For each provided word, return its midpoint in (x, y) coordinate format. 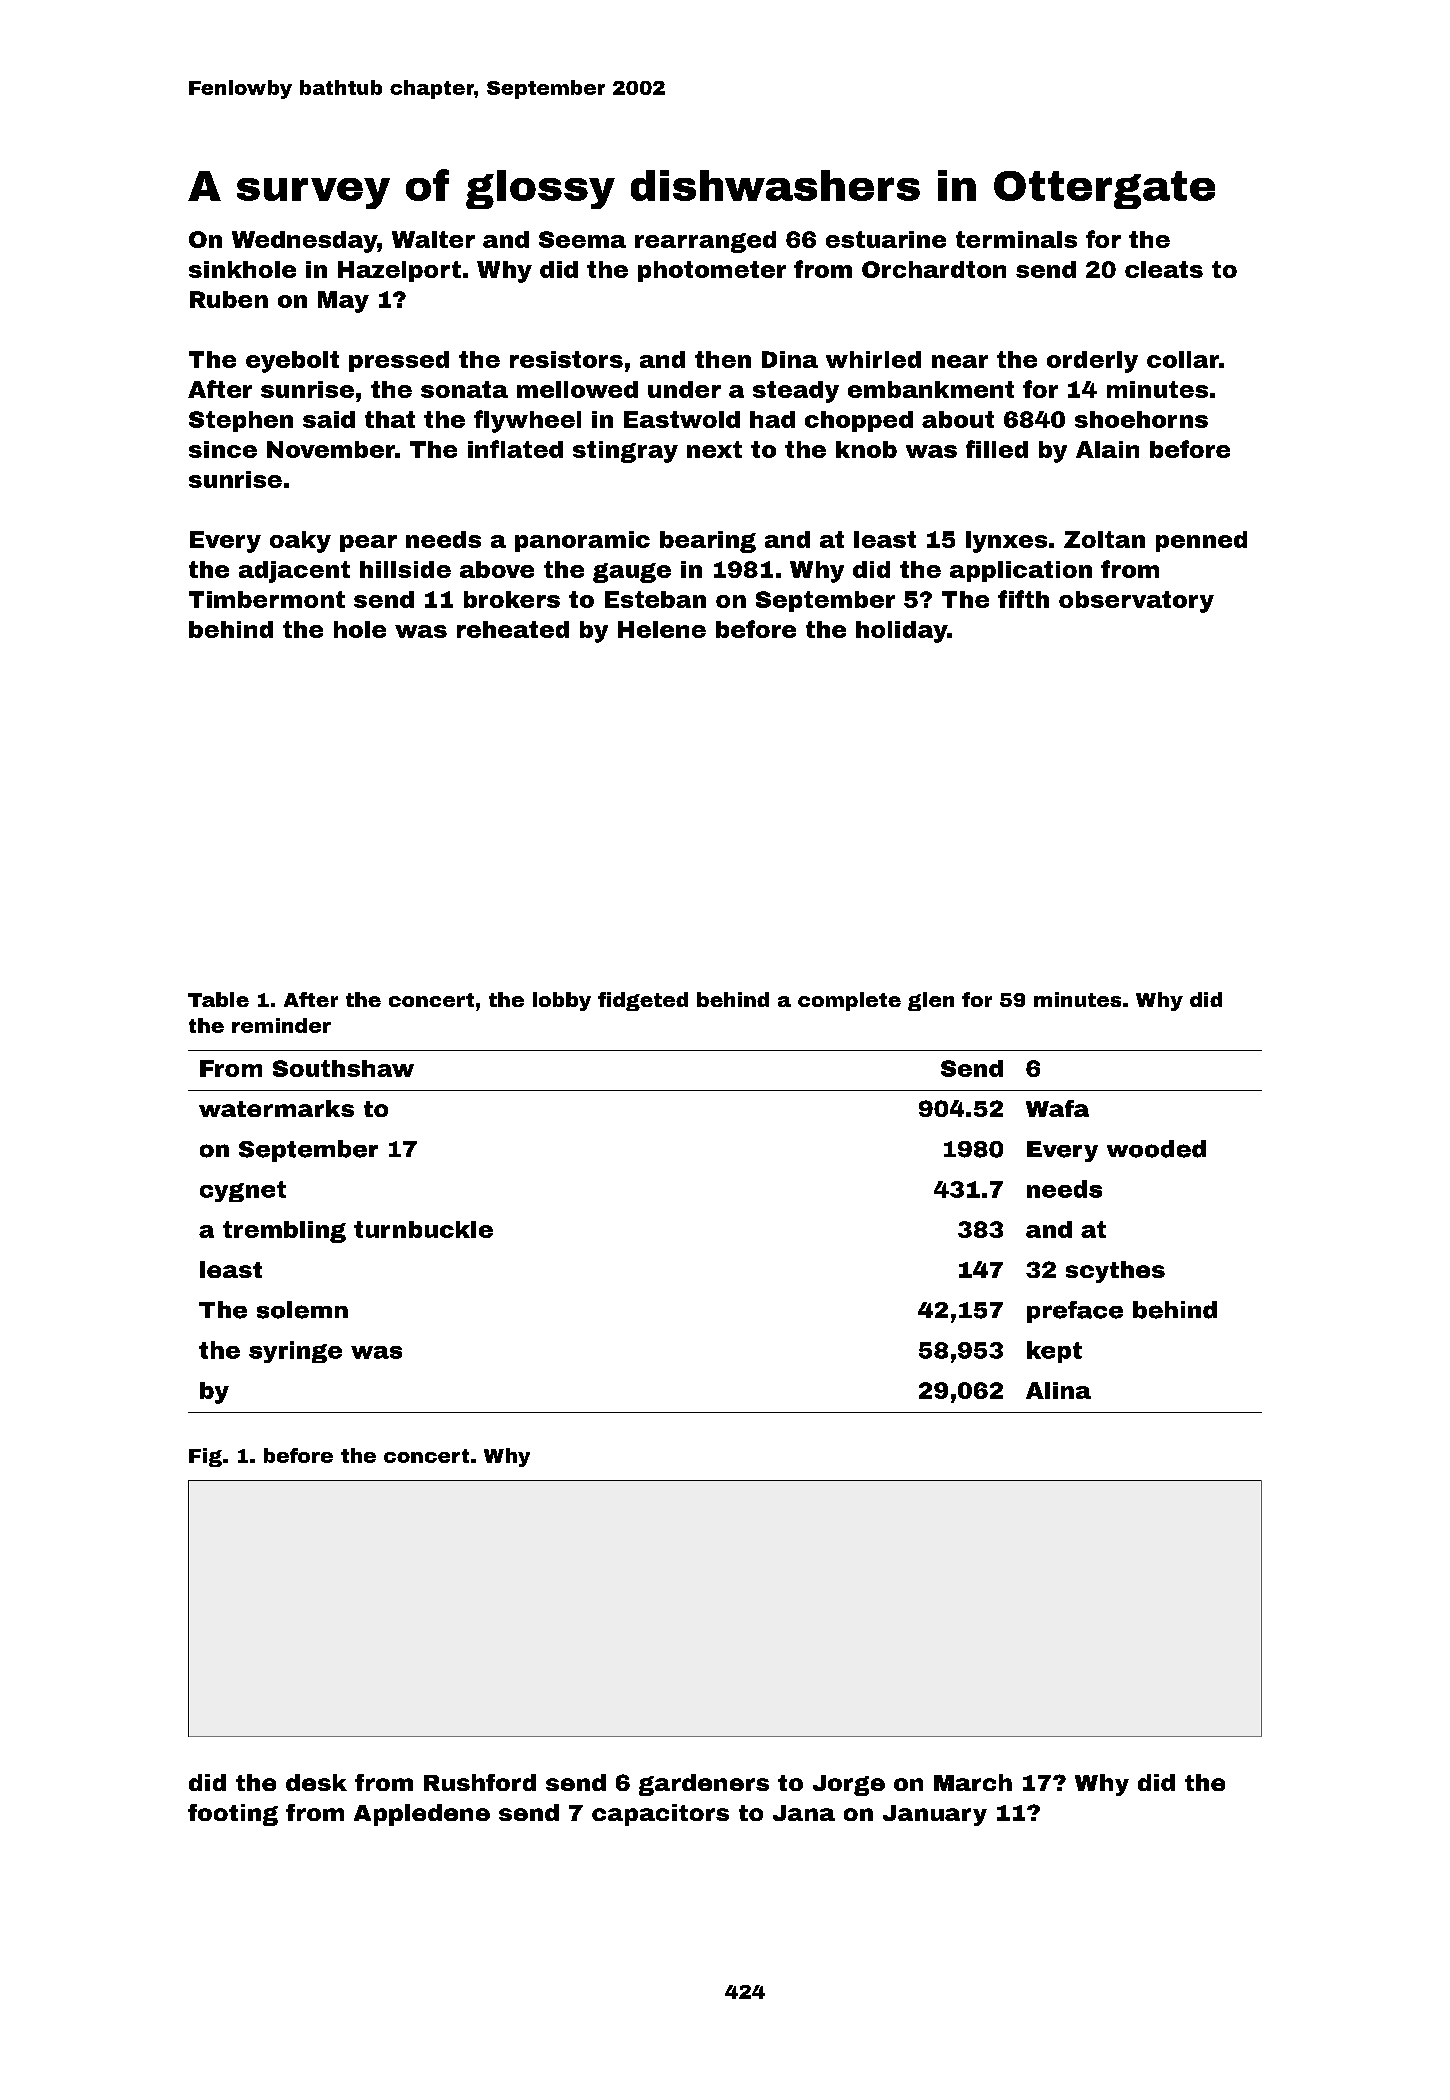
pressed (399, 361)
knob (866, 449)
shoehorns (1141, 419)
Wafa (1057, 1108)
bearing (708, 542)
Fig (205, 1457)
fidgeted (643, 1001)
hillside (405, 569)
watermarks (276, 1108)
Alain (1107, 449)
